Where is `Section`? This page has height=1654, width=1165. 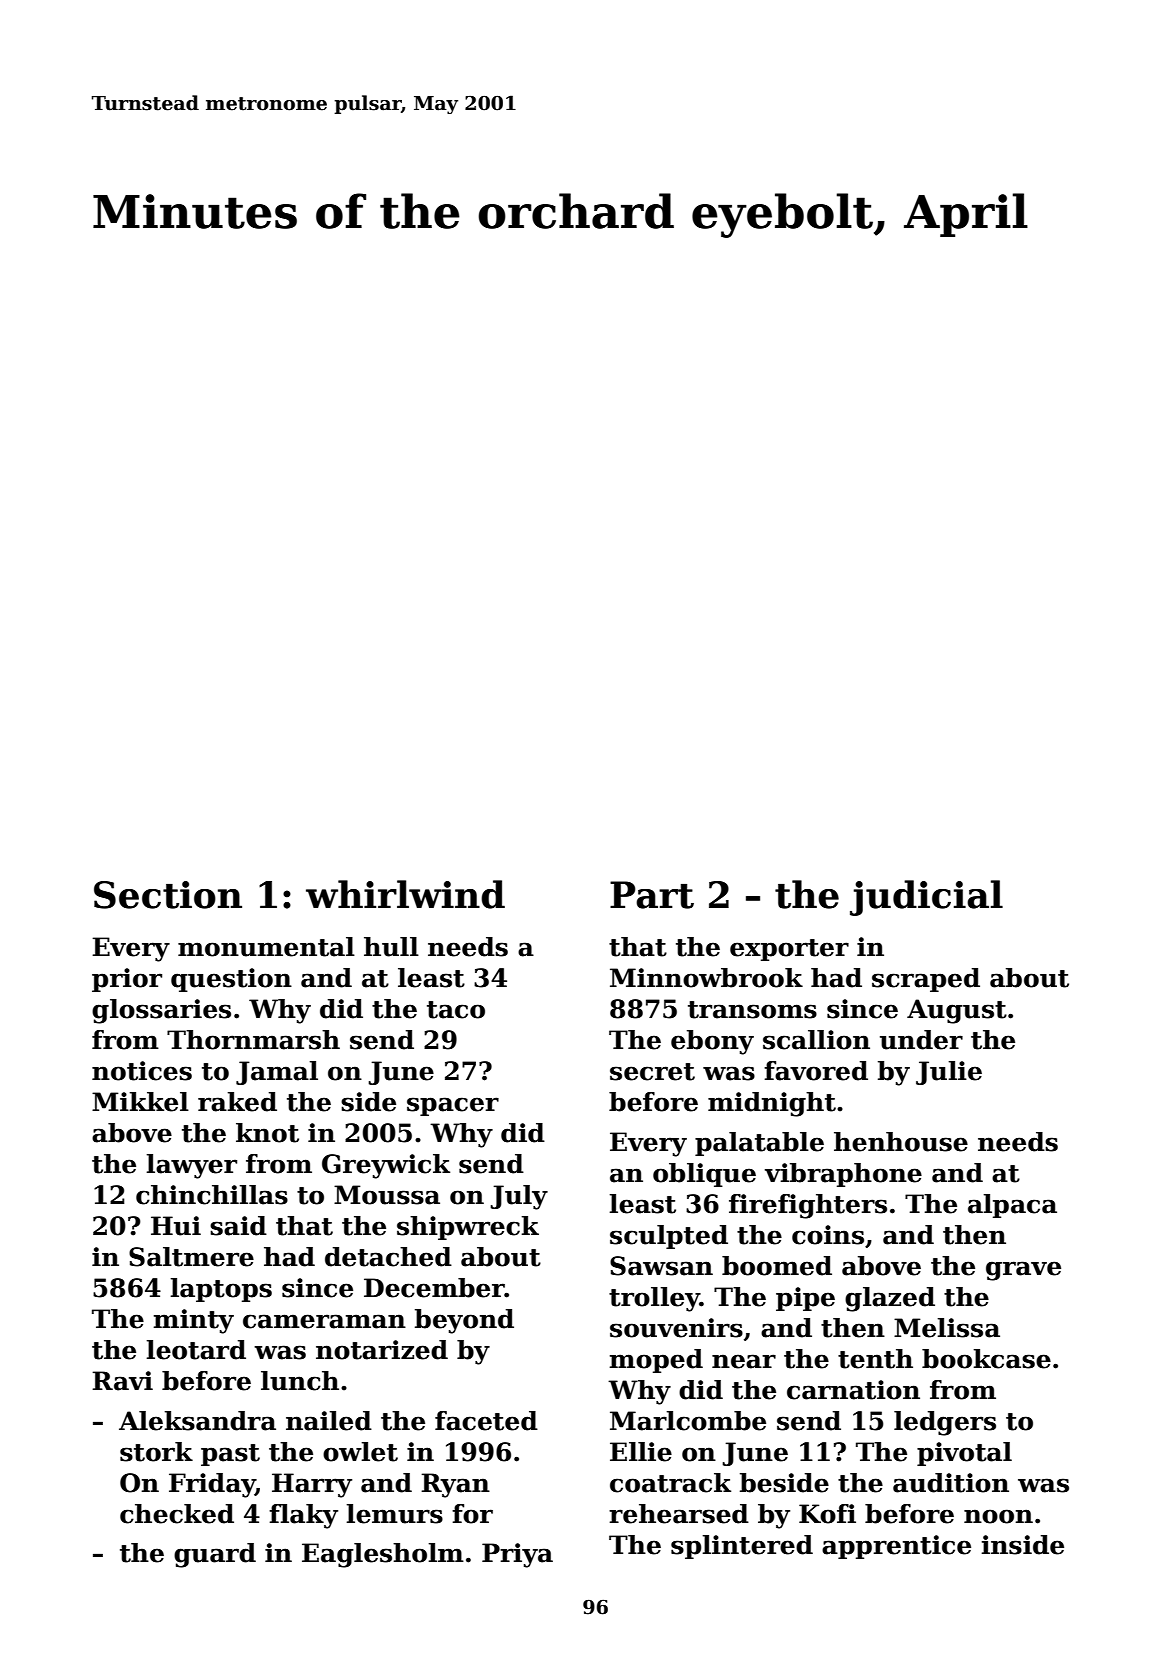
Section is located at coordinates (168, 895).
